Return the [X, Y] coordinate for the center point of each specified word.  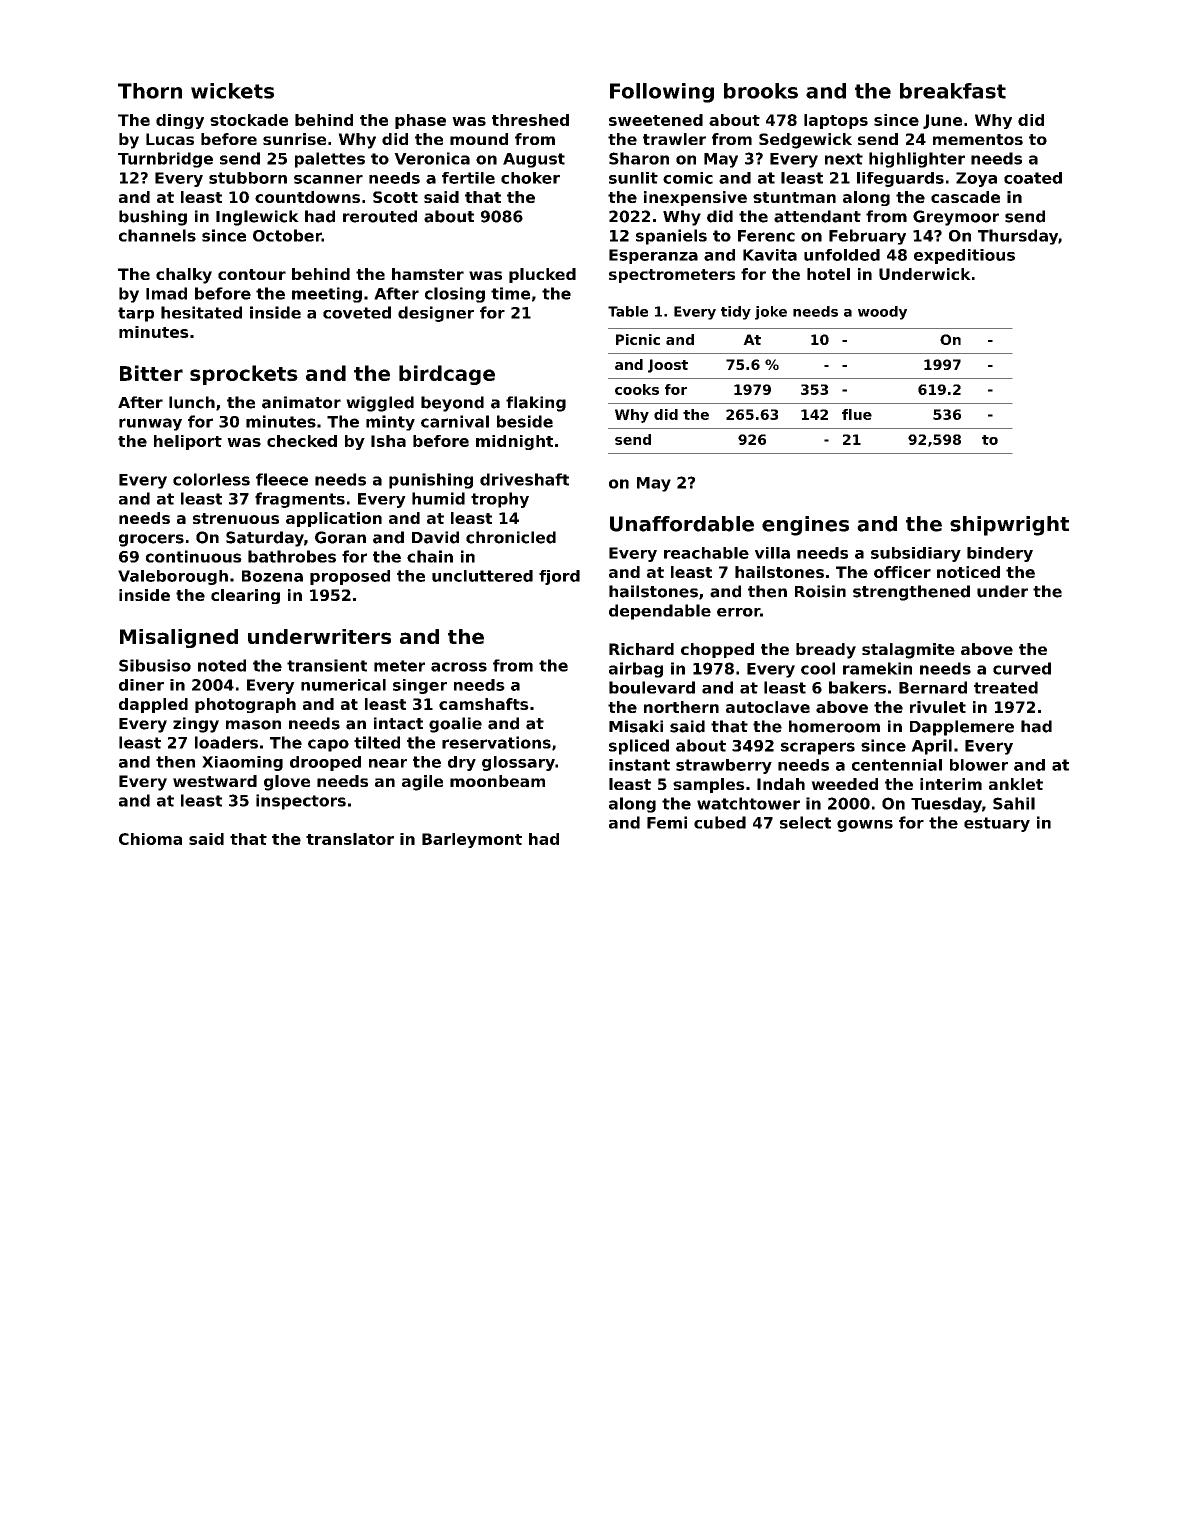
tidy [736, 313]
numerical [343, 685]
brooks [761, 91]
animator [301, 402]
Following [662, 93]
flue [857, 414]
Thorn [150, 91]
